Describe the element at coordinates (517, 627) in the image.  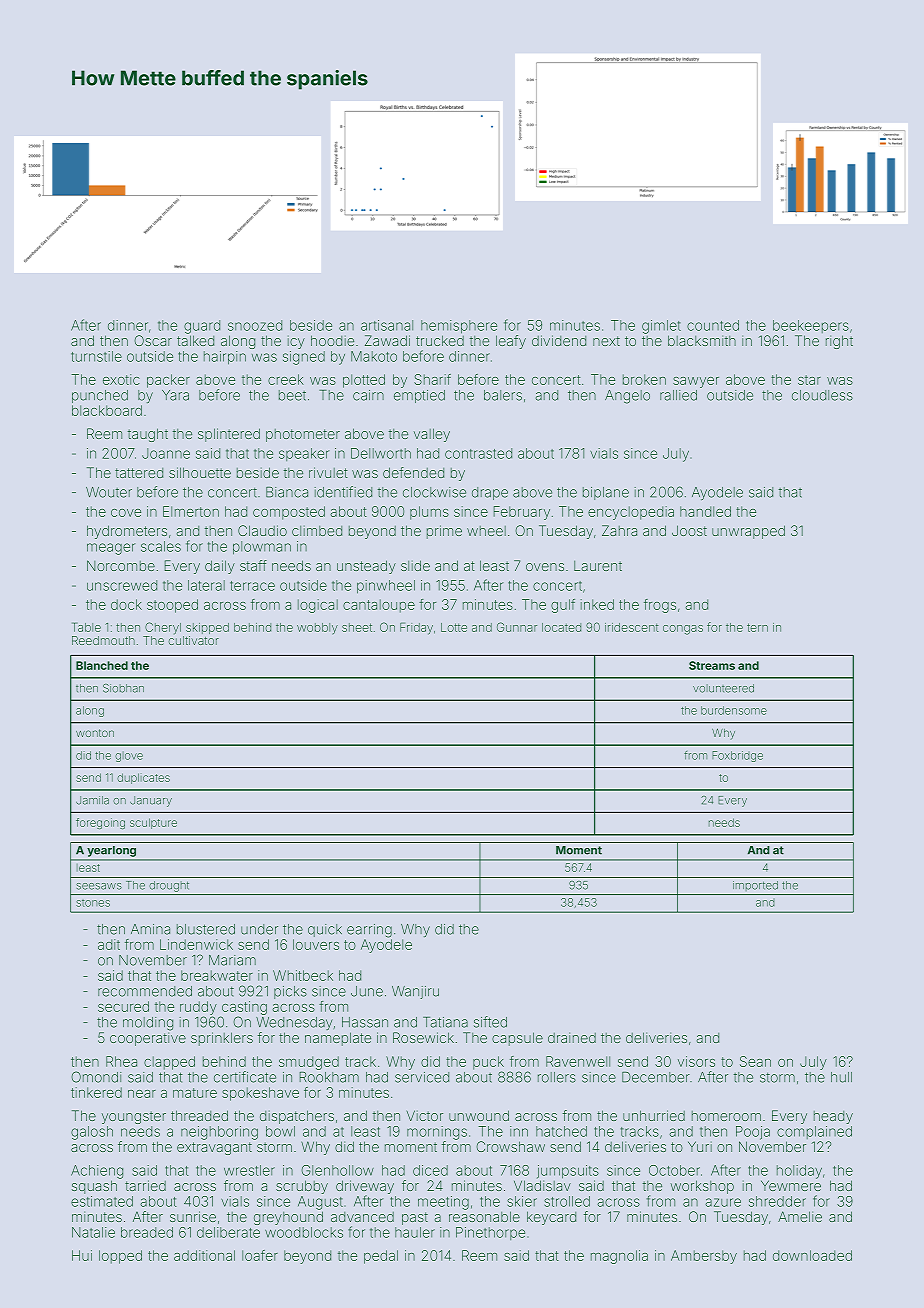
I see `Gunnar` at that location.
